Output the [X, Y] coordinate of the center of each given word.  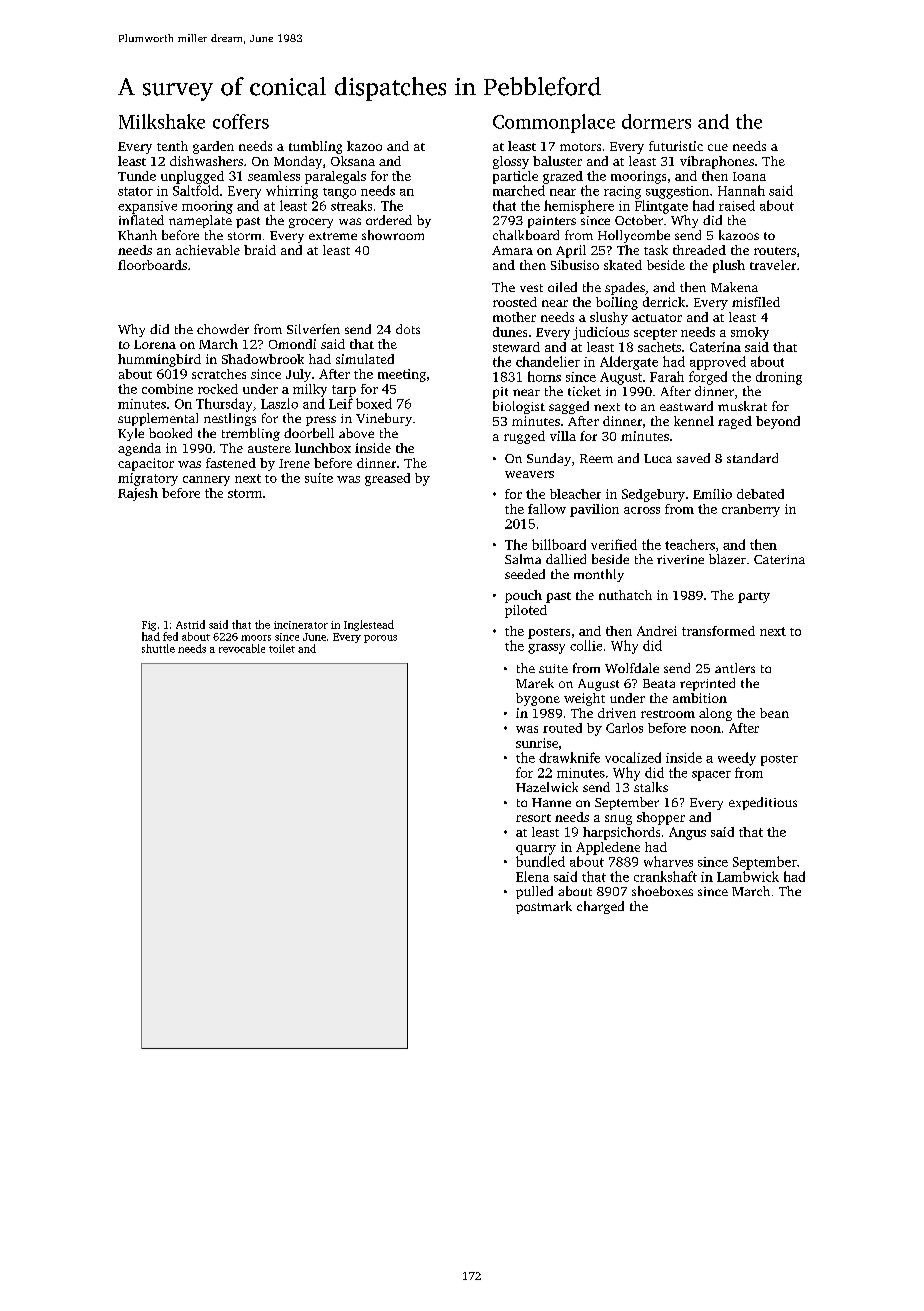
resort [533, 818]
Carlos [624, 728]
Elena [532, 876]
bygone [538, 699]
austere [269, 449]
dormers [656, 121]
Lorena [155, 344]
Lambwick [748, 876]
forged [708, 378]
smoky [750, 333]
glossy [511, 162]
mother [514, 317]
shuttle [158, 648]
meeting [402, 375]
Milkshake [162, 121]
